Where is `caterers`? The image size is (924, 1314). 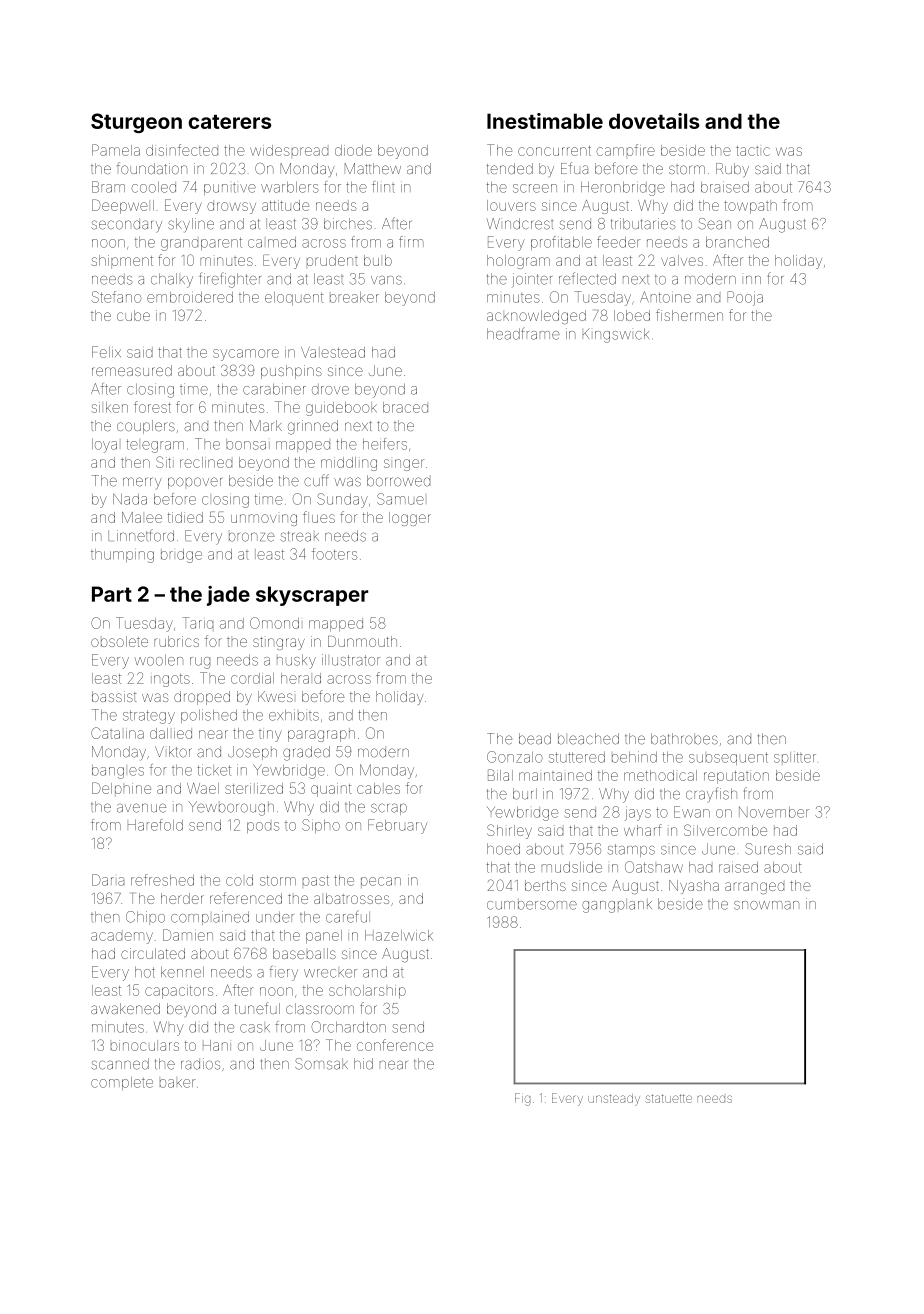
caterers is located at coordinates (230, 122).
